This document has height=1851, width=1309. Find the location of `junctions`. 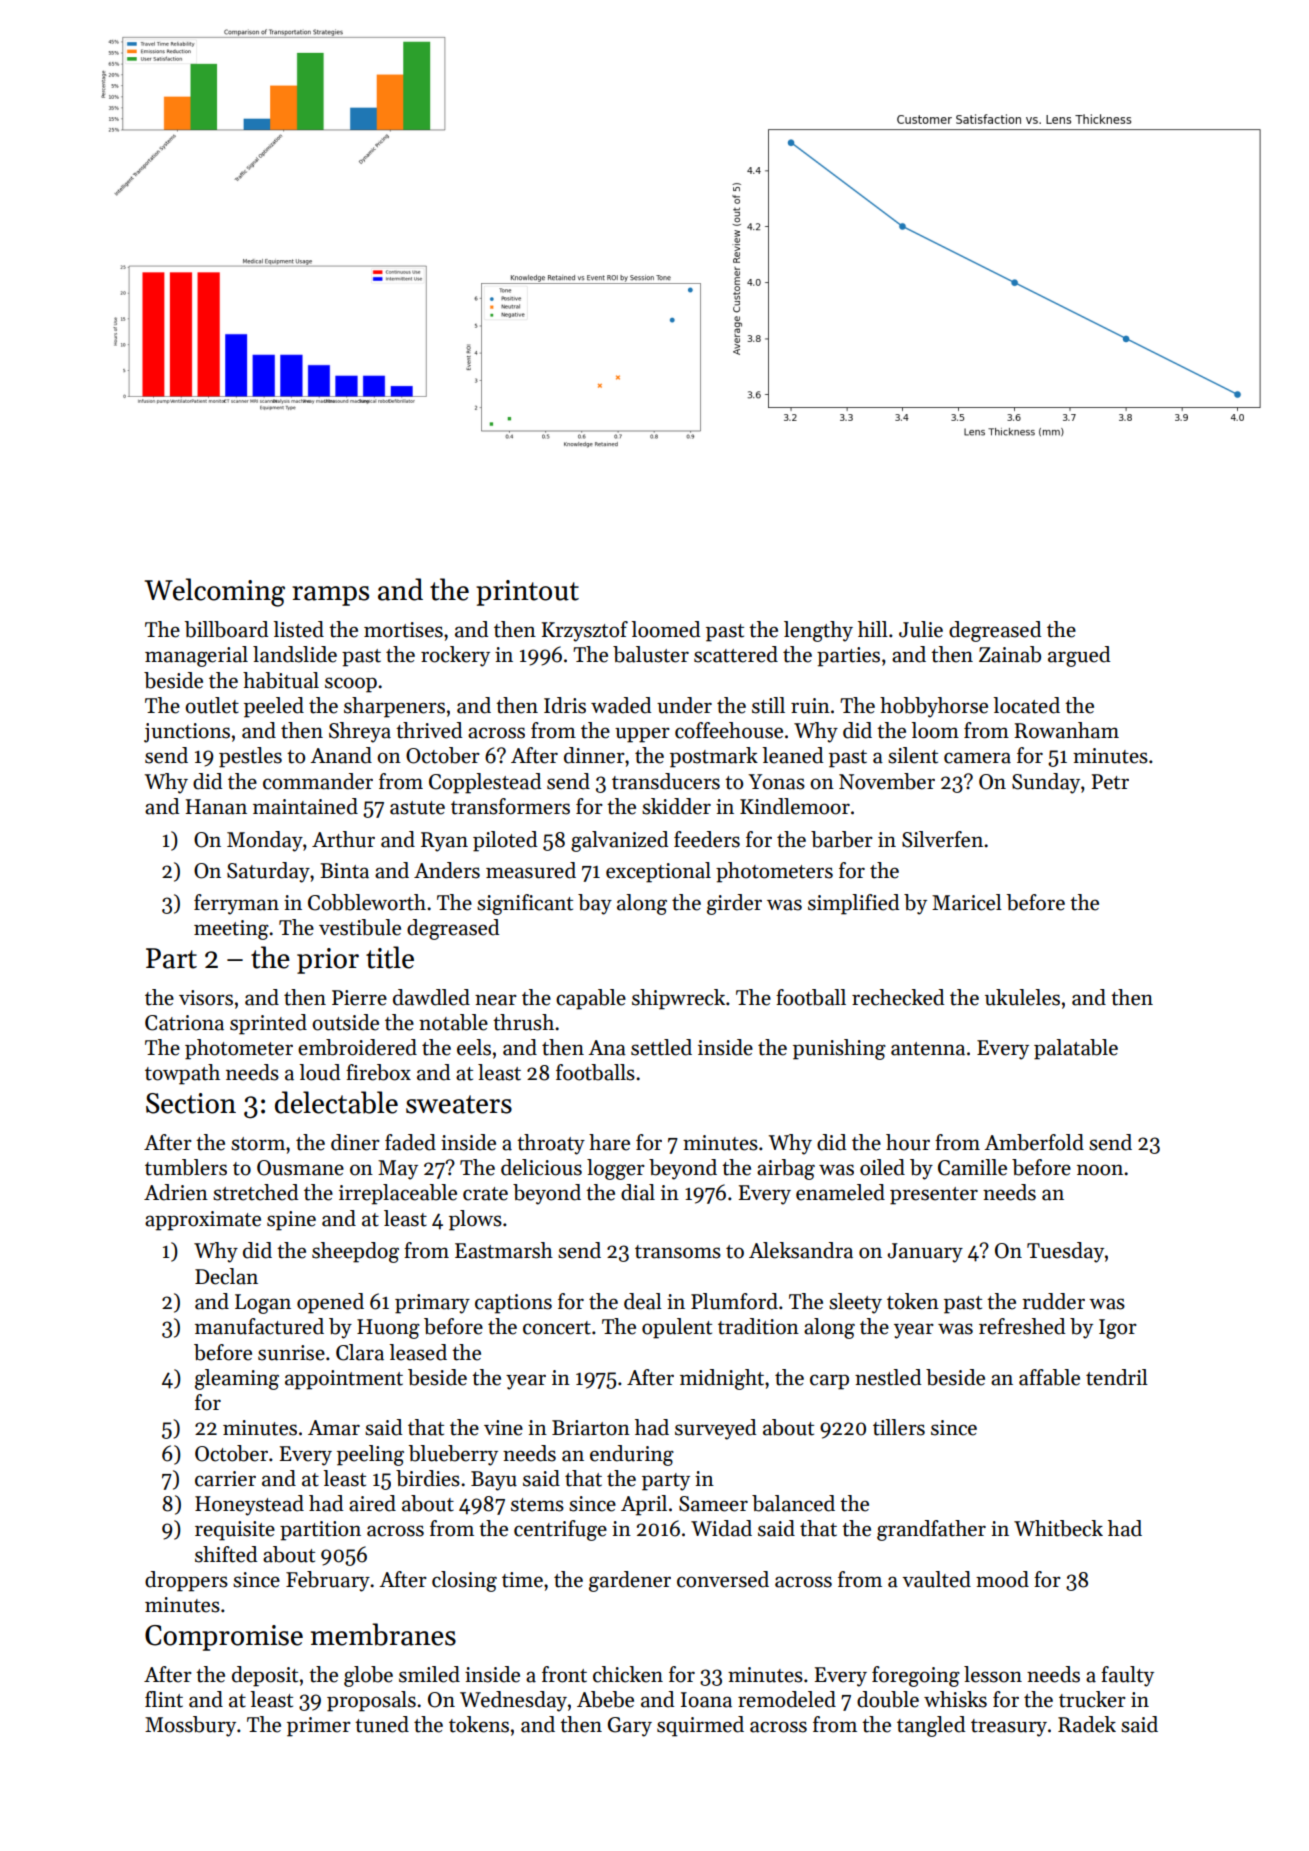

junctions is located at coordinates (187, 733).
